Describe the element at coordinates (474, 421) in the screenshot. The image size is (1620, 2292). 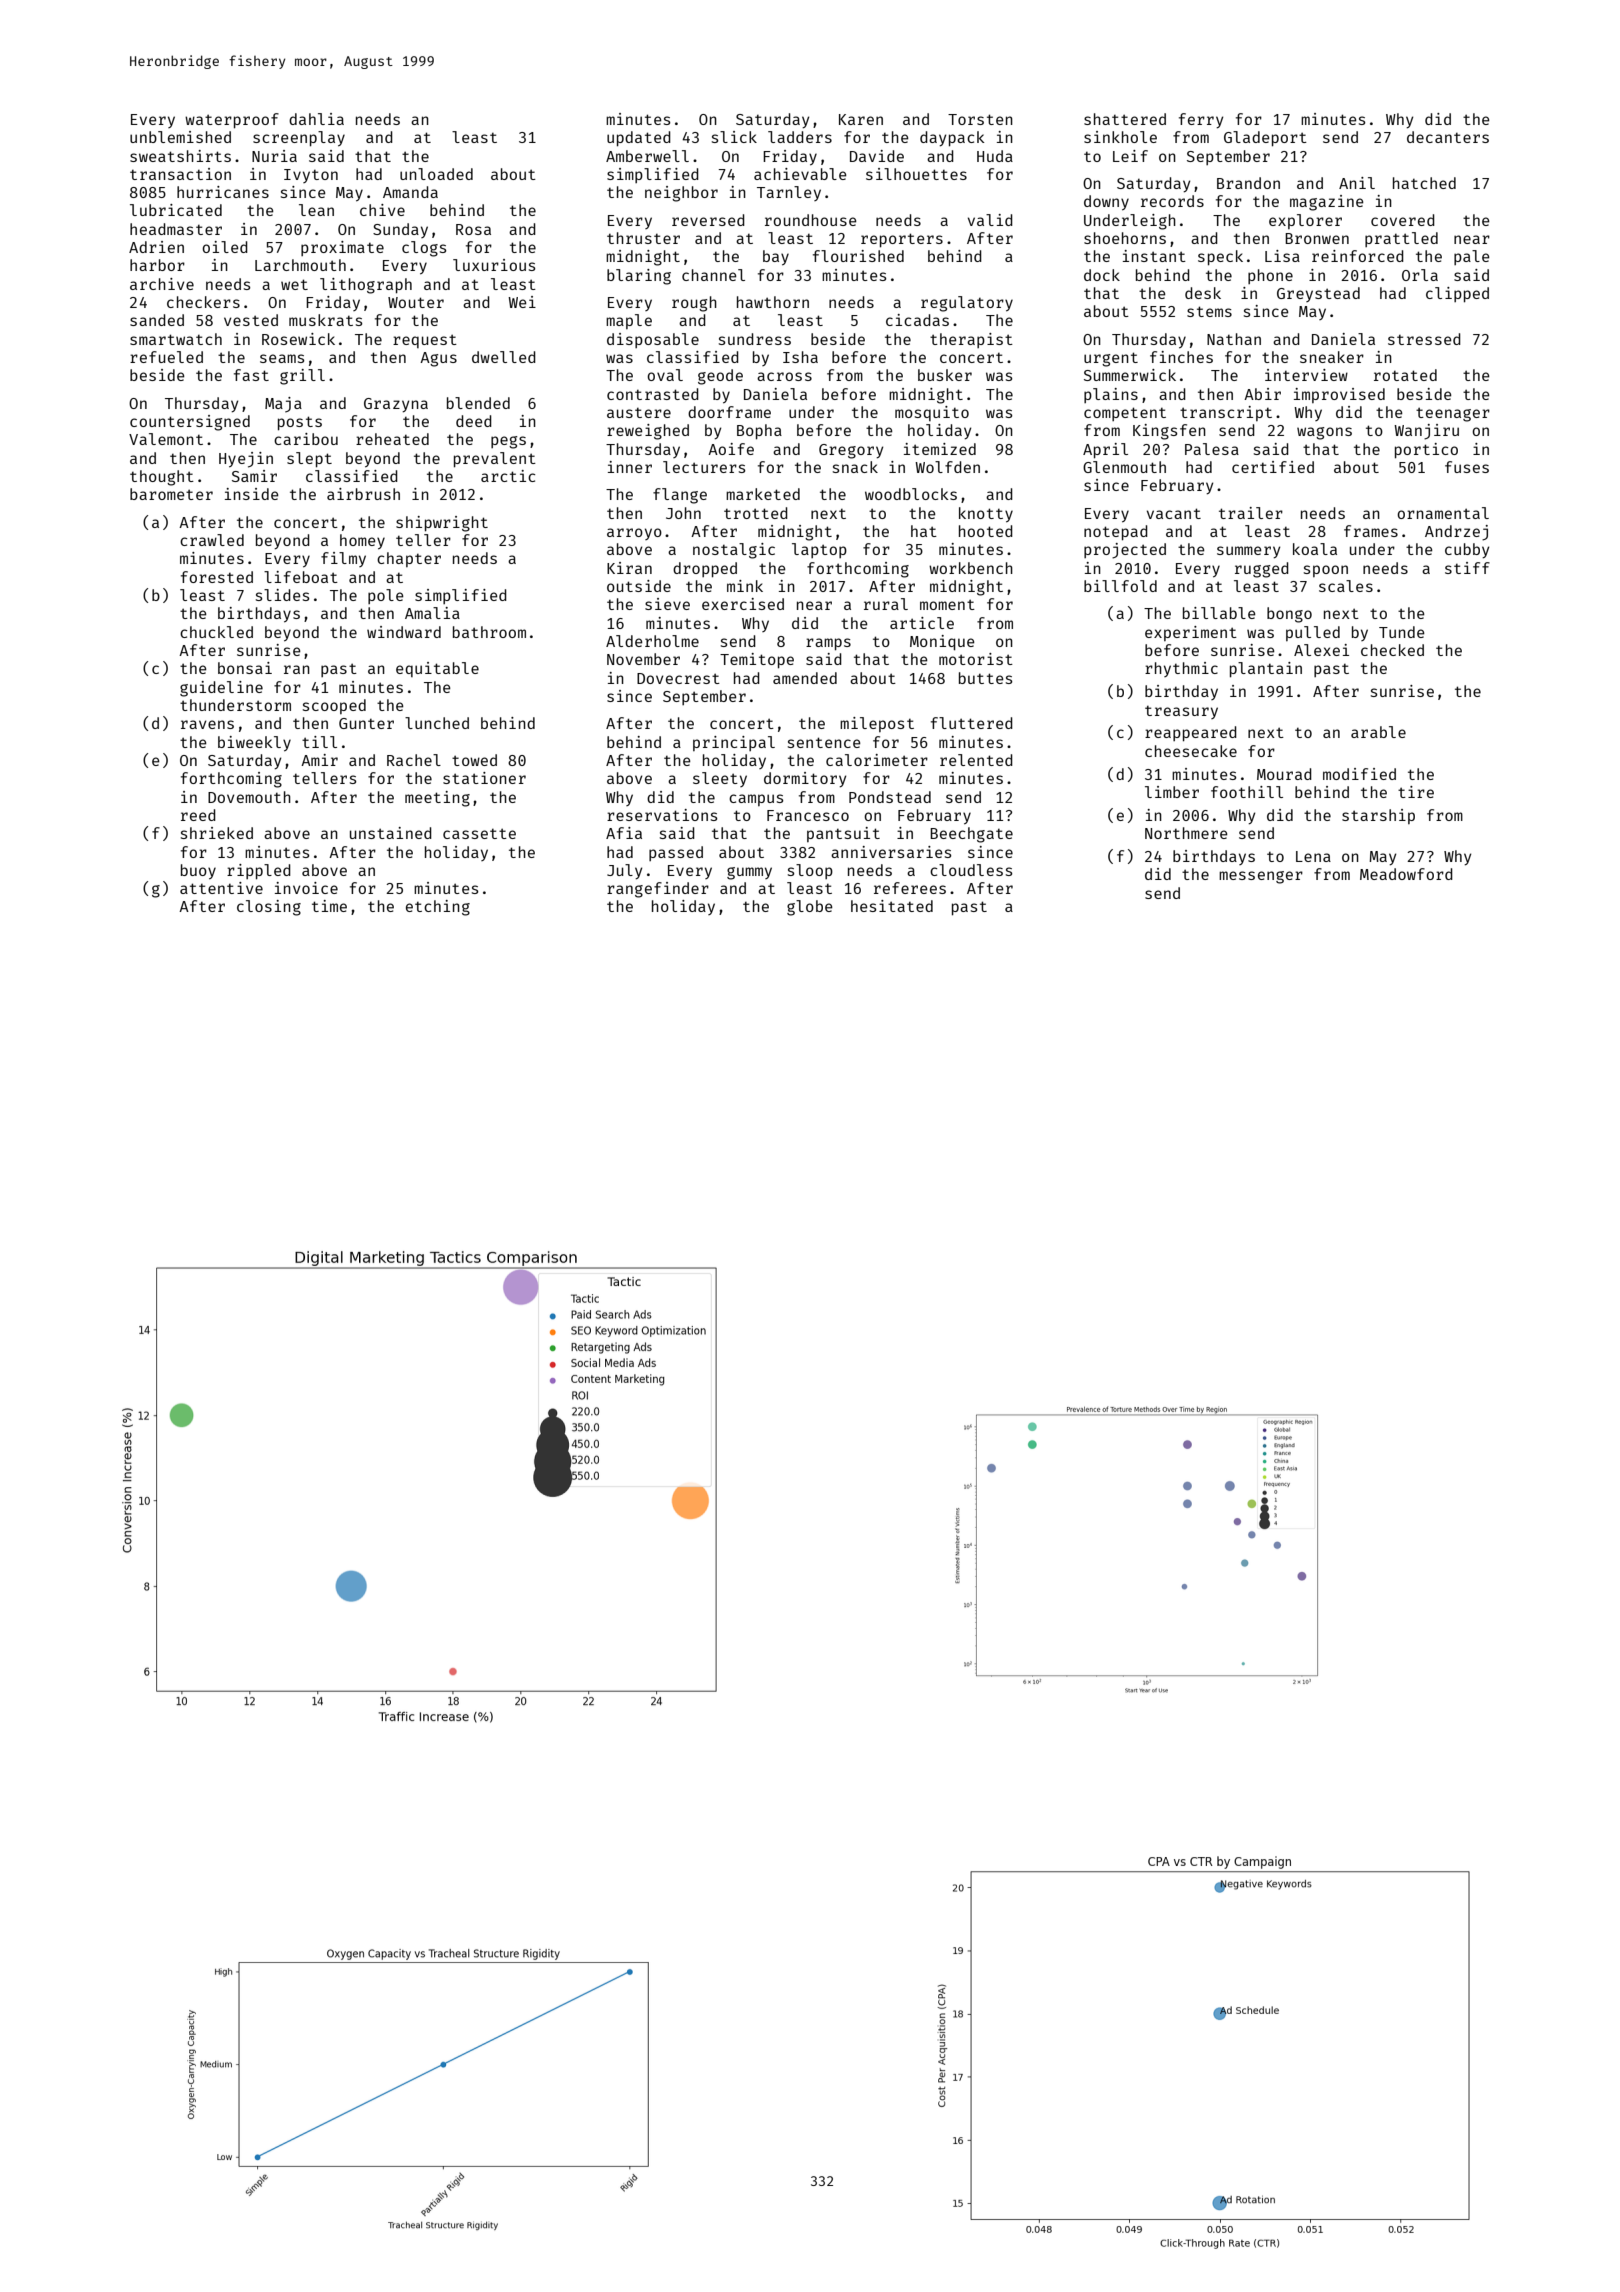
I see `deed` at that location.
